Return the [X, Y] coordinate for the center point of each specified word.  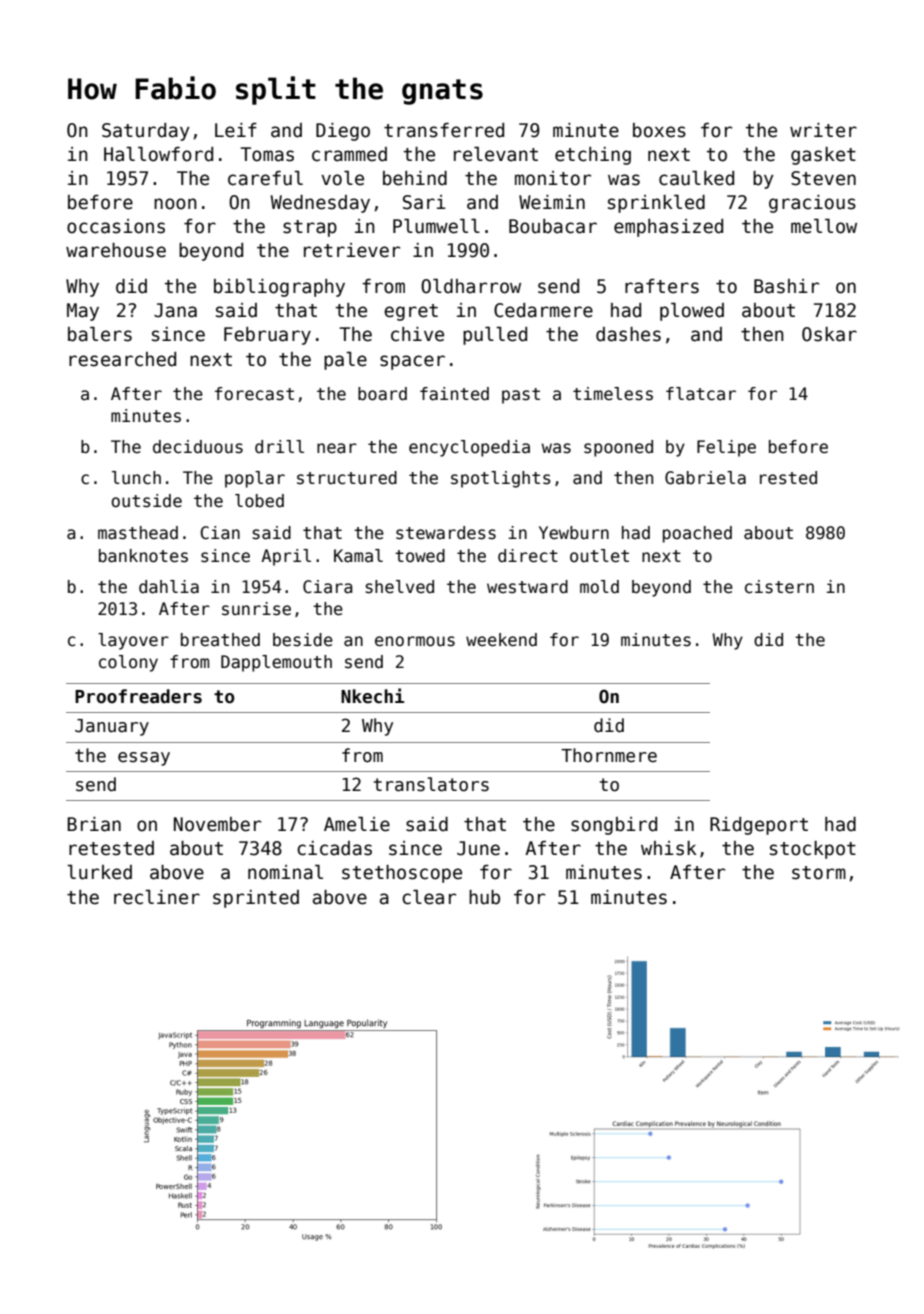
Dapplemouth [276, 663]
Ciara [327, 587]
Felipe [726, 448]
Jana [175, 310]
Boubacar [553, 226]
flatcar [701, 394]
